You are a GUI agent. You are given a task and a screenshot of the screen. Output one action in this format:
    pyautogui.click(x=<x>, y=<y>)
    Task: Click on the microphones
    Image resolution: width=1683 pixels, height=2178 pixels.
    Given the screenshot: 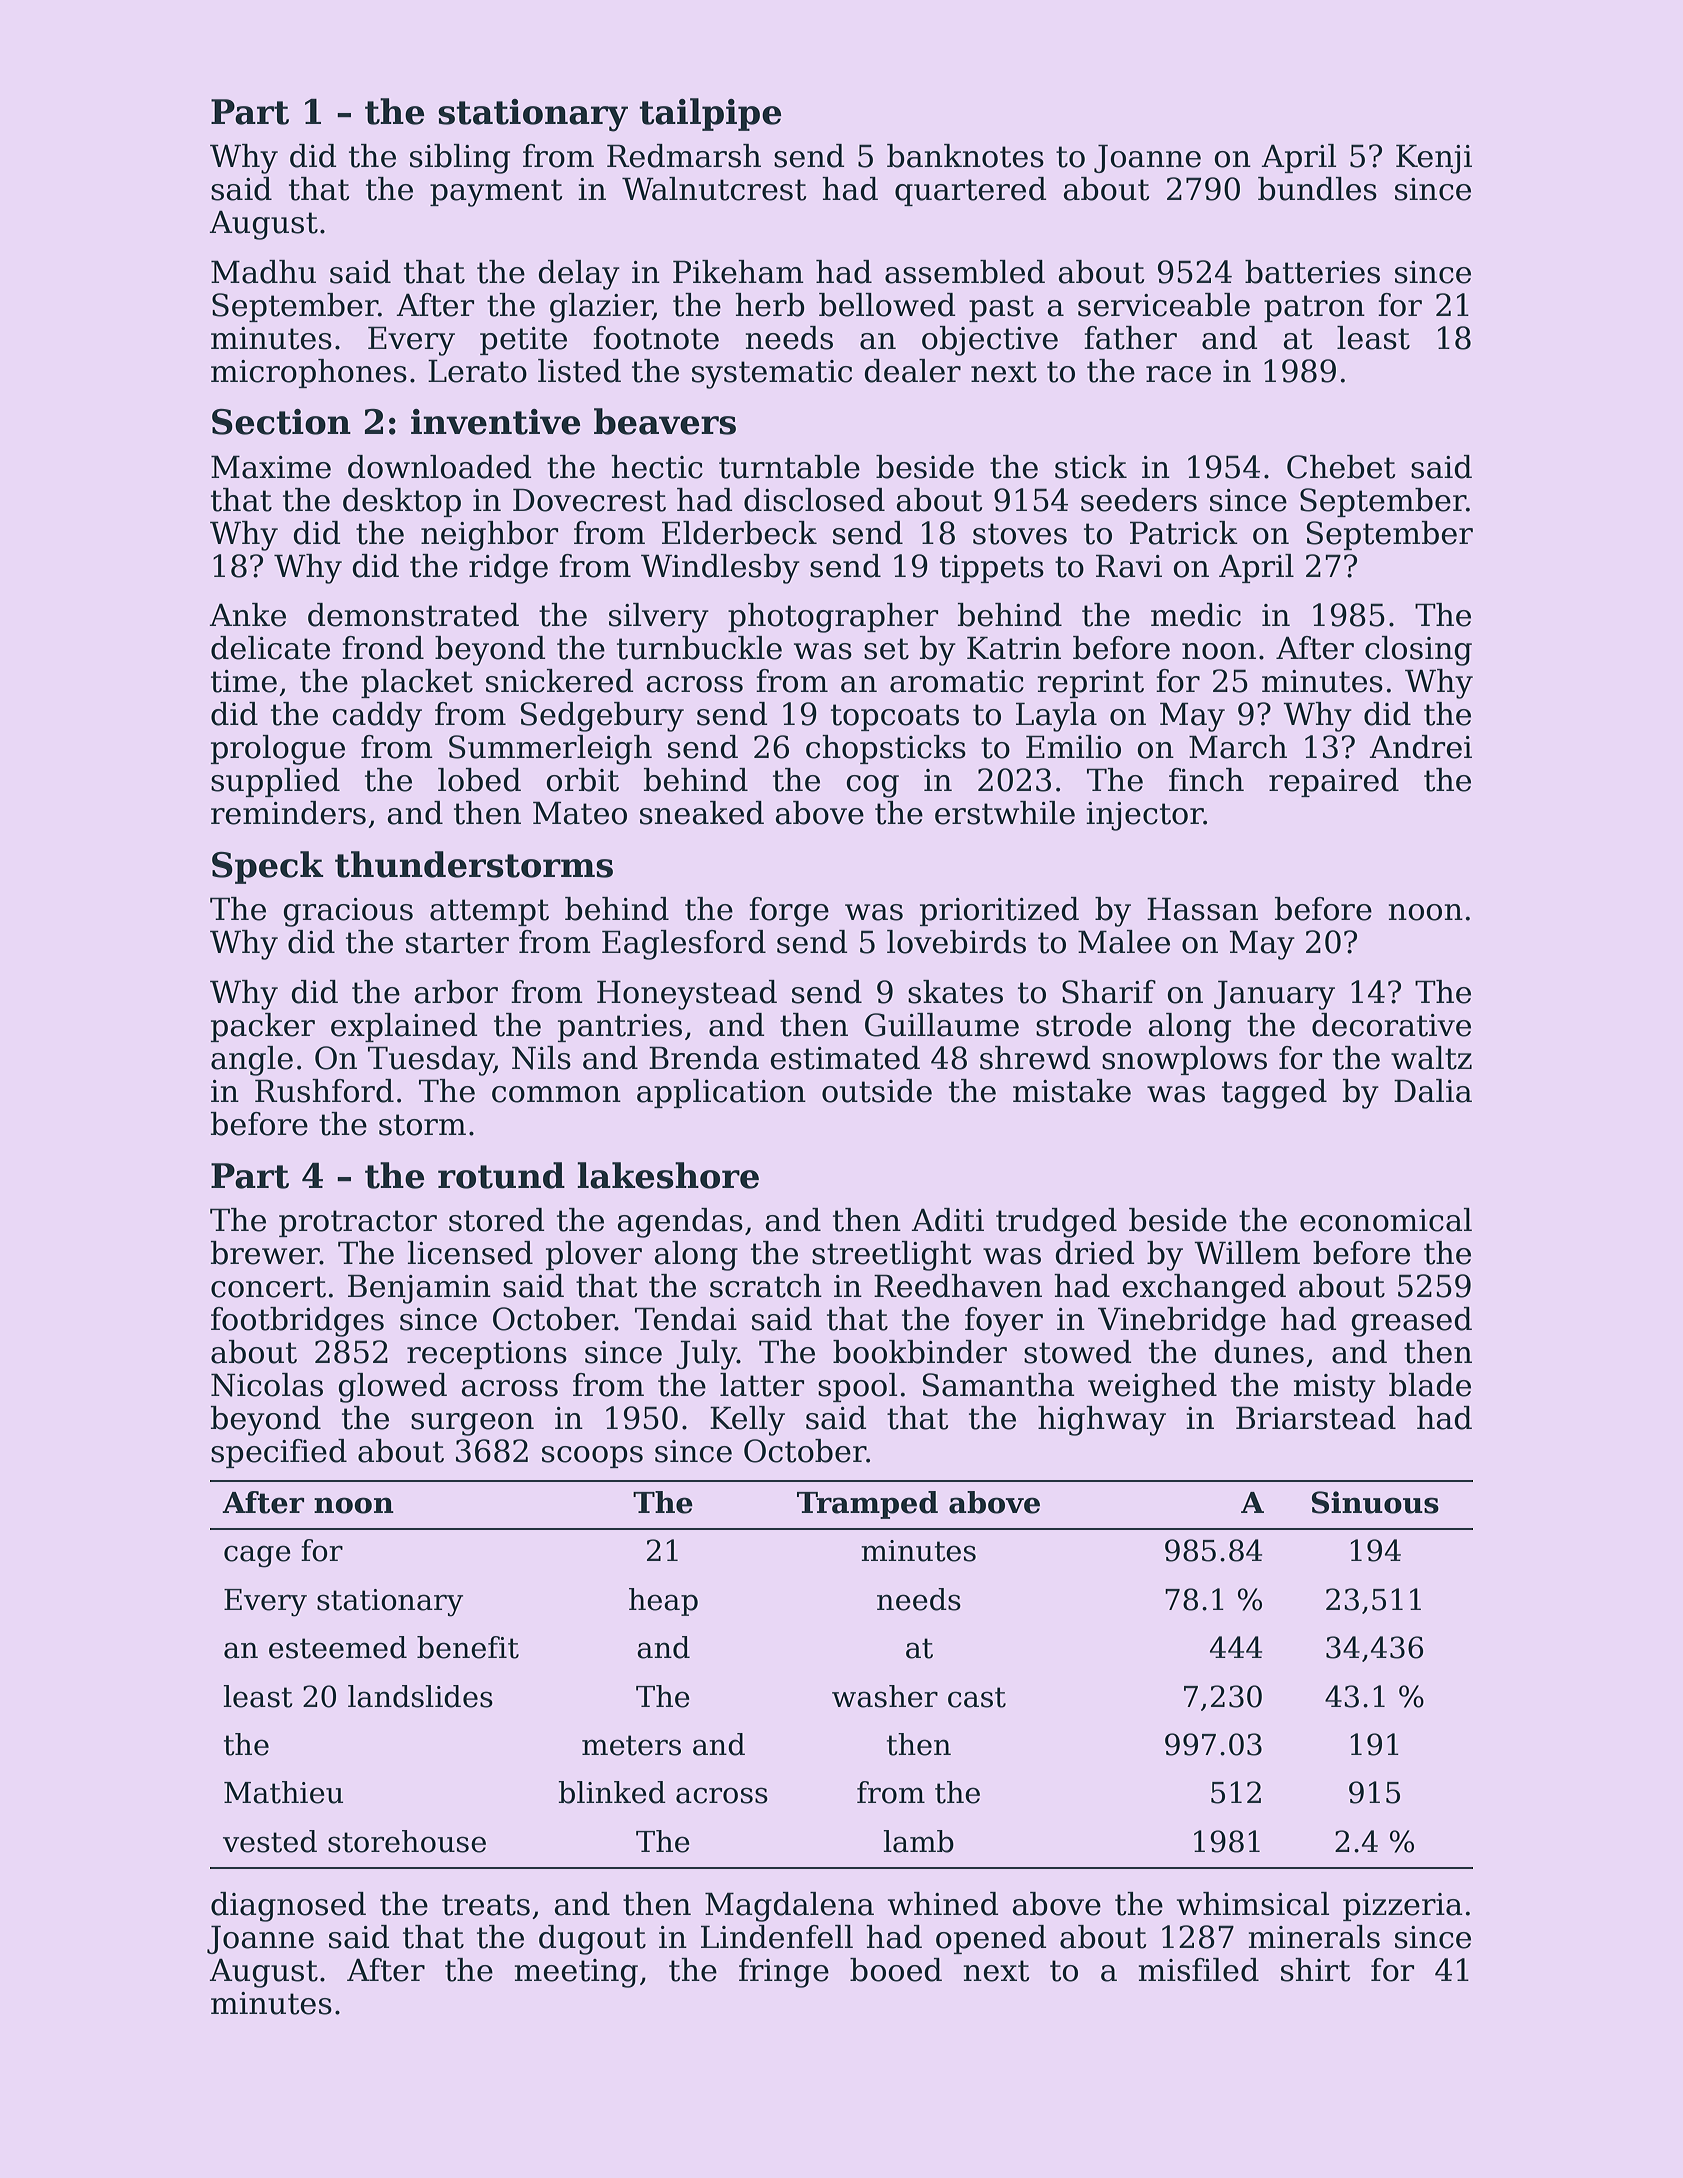 What is the action you would take?
    pyautogui.click(x=309, y=373)
